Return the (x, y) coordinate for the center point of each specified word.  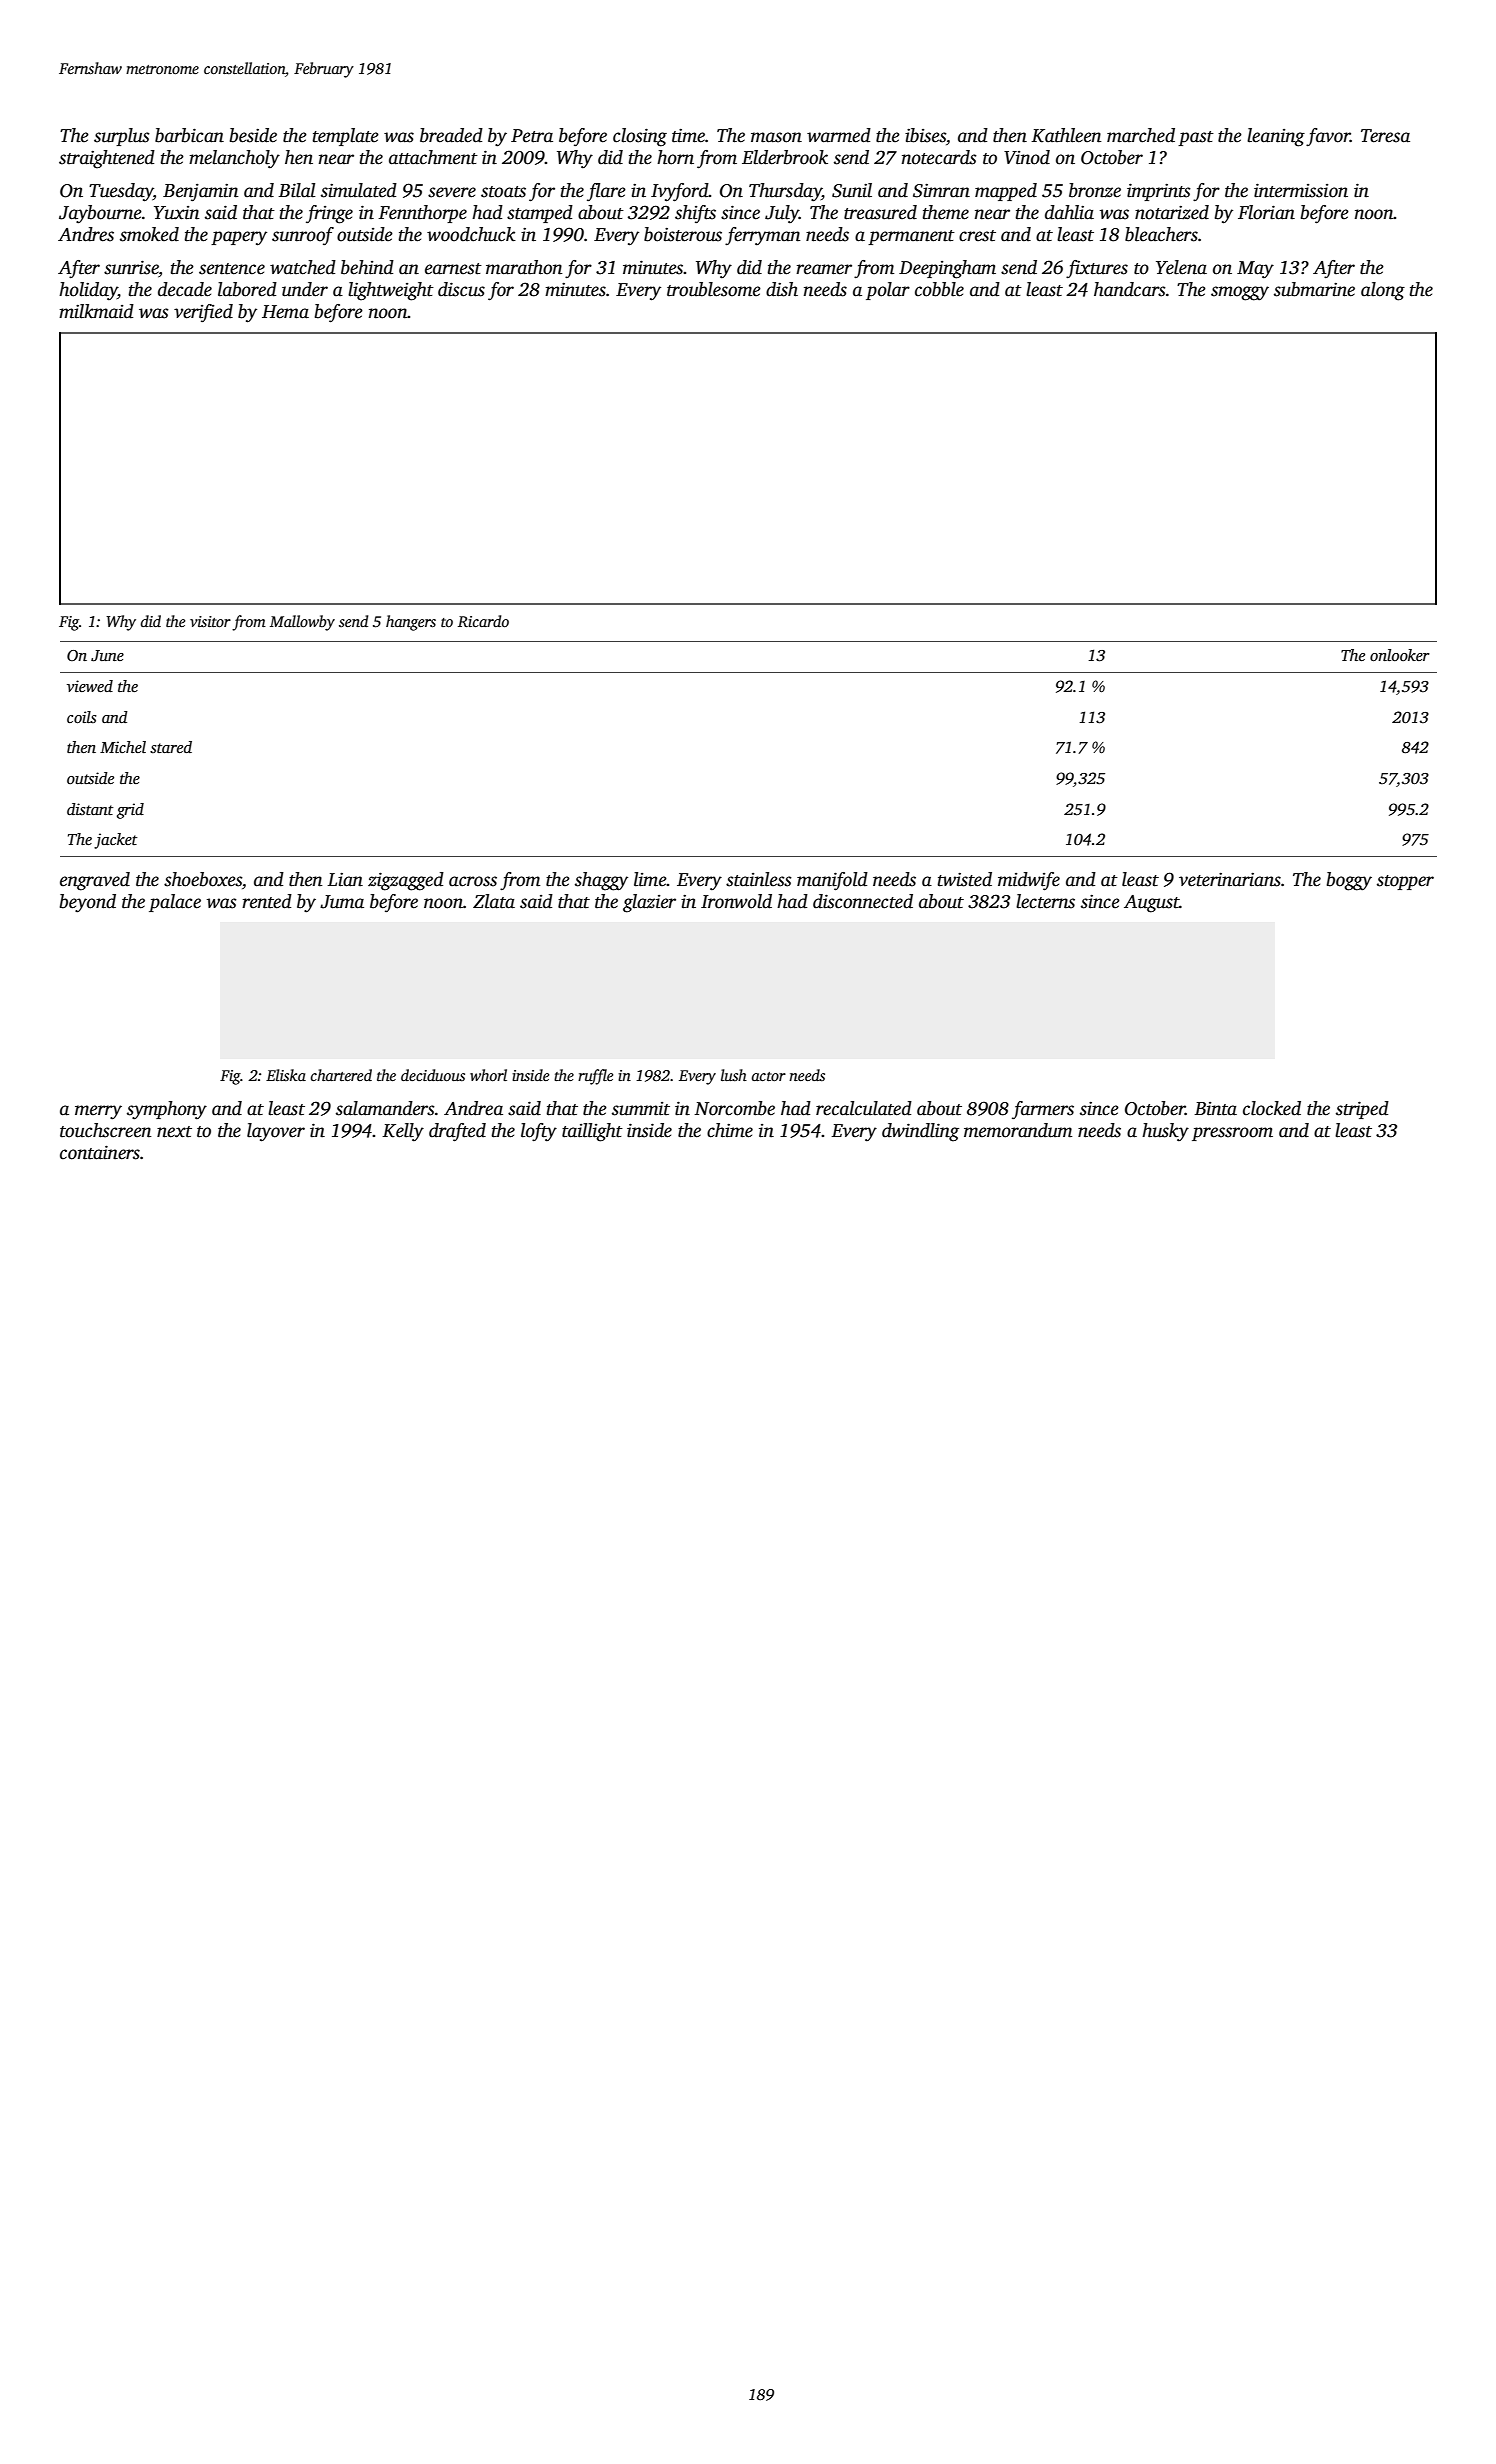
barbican (189, 135)
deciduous (433, 1075)
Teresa (1385, 136)
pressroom (1232, 1134)
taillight (592, 1132)
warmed (839, 135)
